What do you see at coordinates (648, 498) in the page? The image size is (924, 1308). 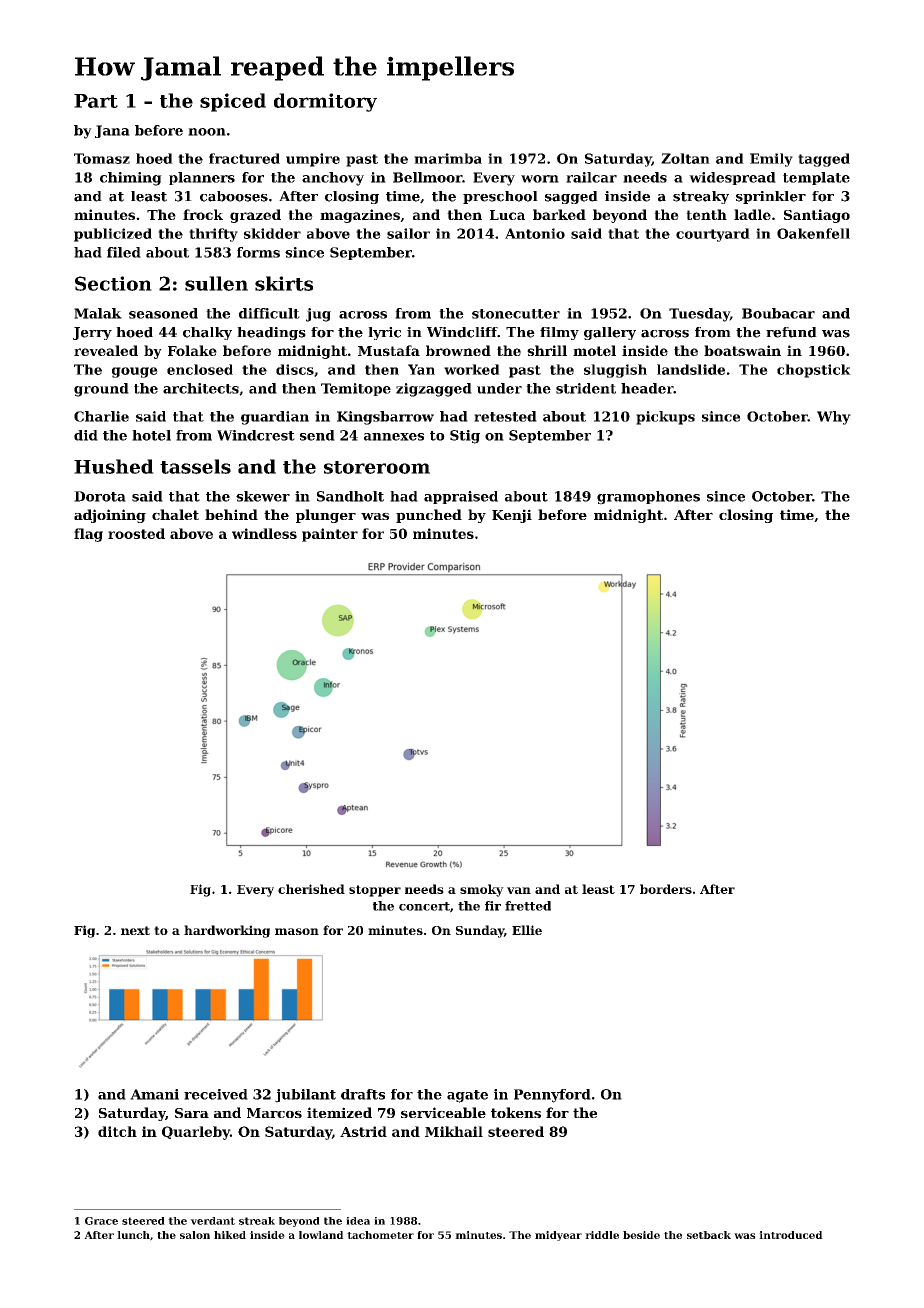 I see `gramophones` at bounding box center [648, 498].
